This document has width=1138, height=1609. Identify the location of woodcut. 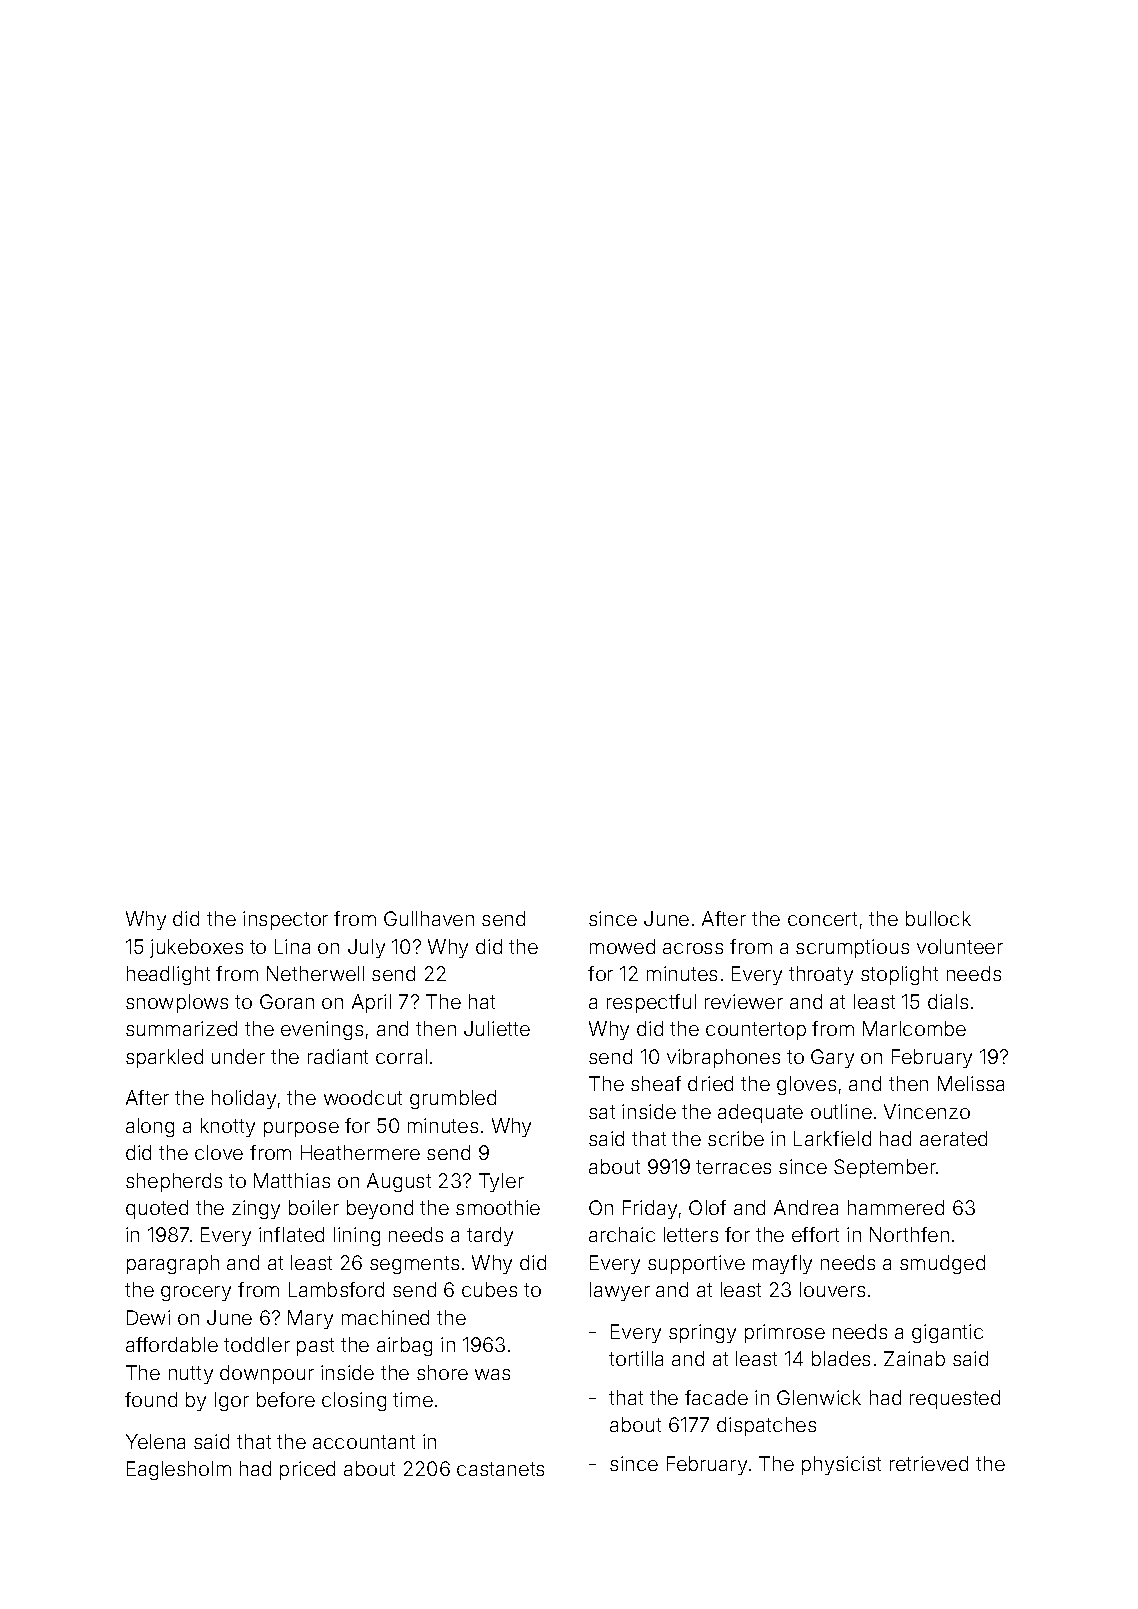
(363, 1097).
